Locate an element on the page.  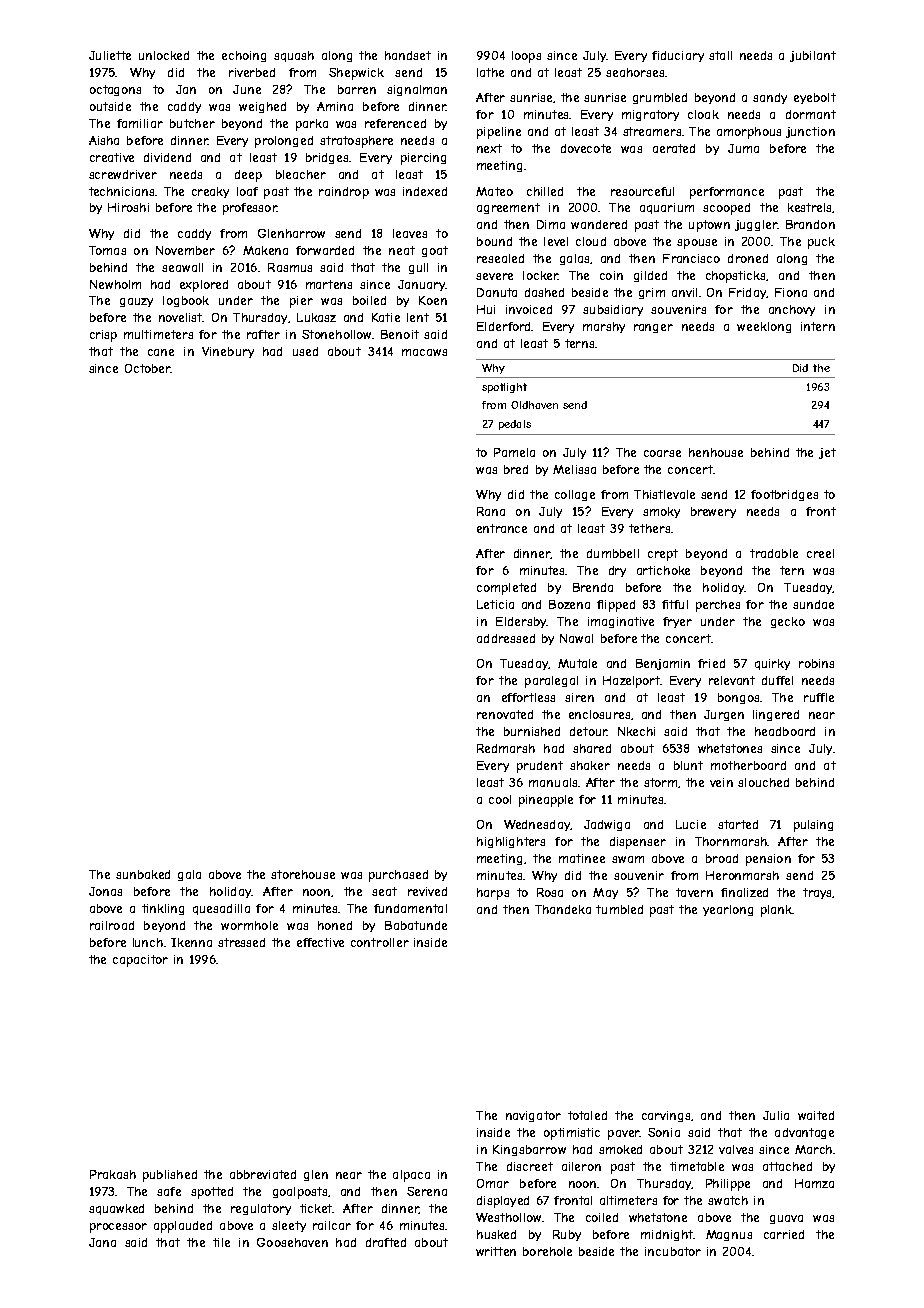
stratosphere is located at coordinates (356, 142).
